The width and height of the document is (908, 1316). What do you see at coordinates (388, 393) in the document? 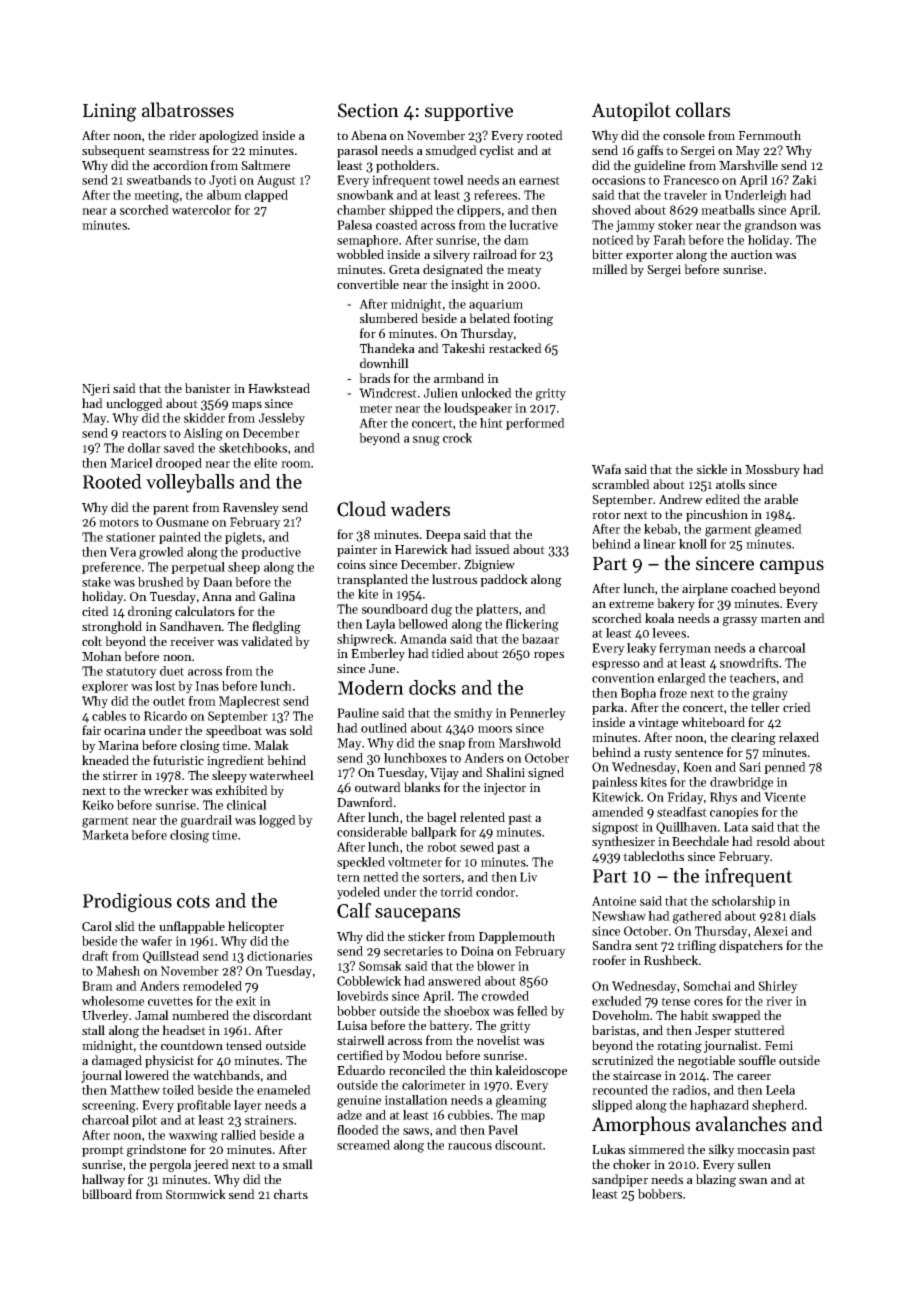
I see `Windcrest` at bounding box center [388, 393].
